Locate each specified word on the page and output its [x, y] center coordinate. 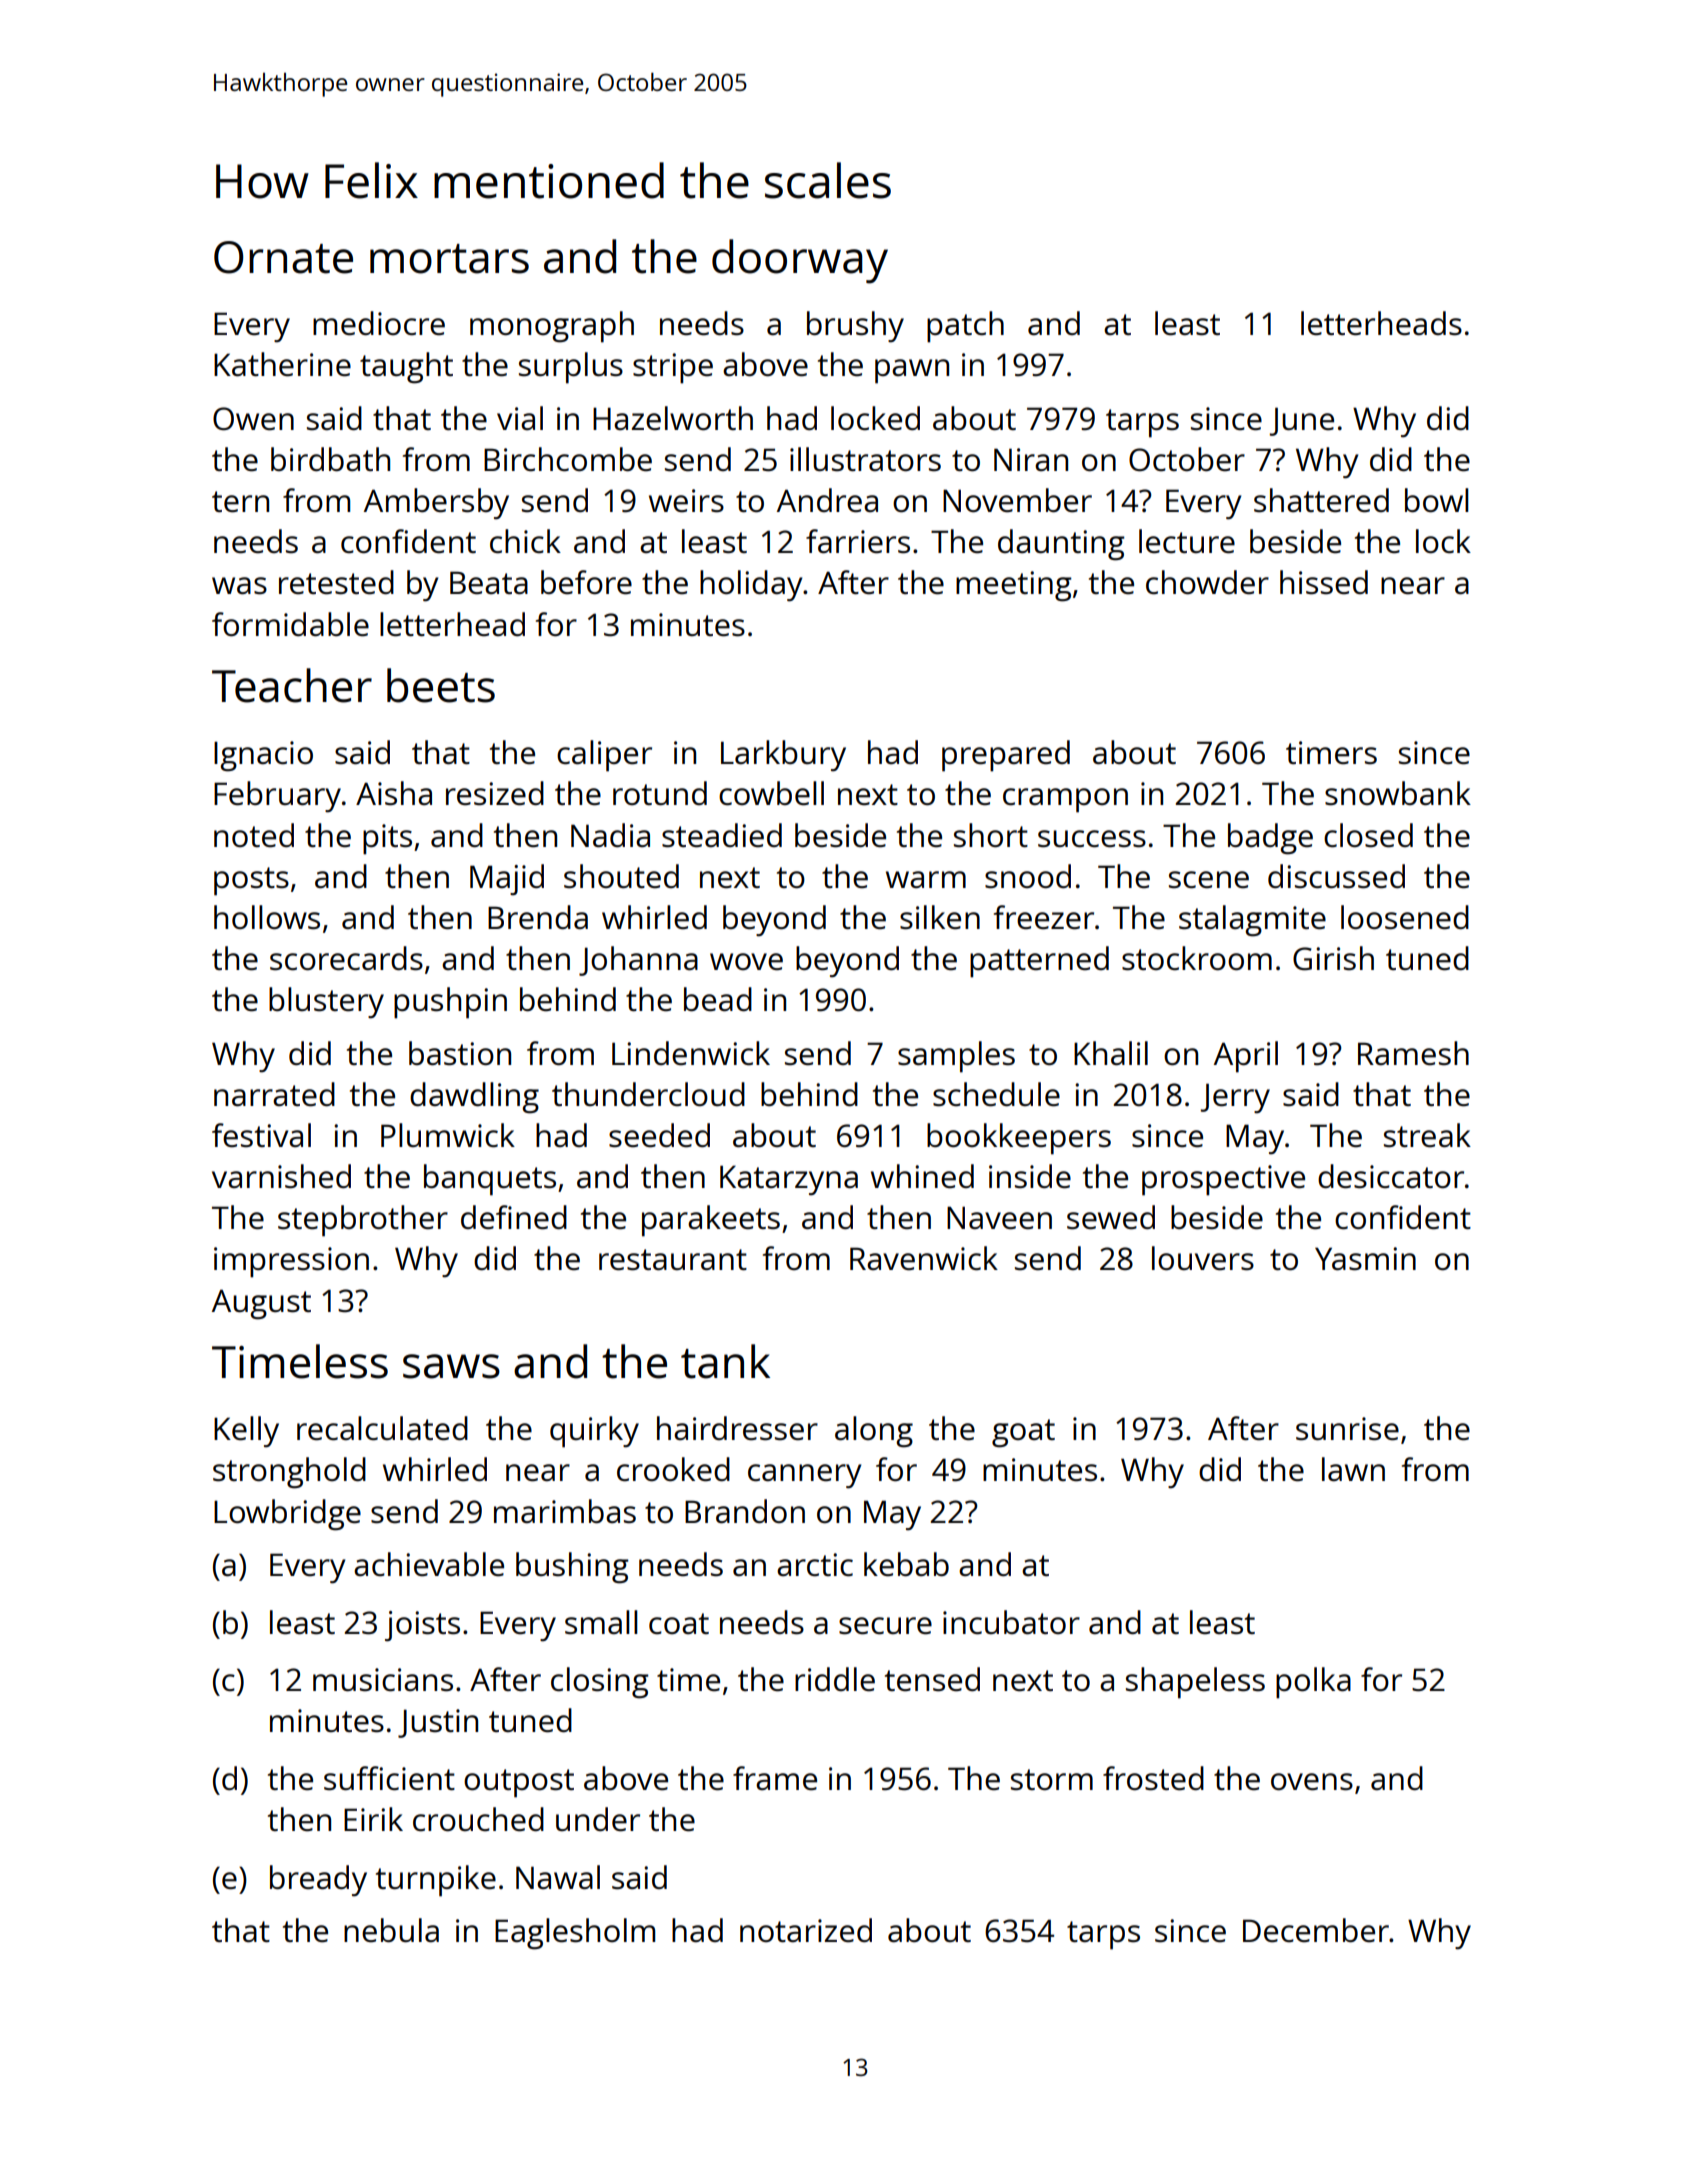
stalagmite [1252, 921]
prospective [1223, 1180]
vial [520, 418]
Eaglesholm [575, 1934]
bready [318, 1880]
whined [922, 1176]
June [1302, 421]
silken [940, 917]
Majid [507, 880]
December [1316, 1930]
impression [291, 1262]
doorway [800, 261]
